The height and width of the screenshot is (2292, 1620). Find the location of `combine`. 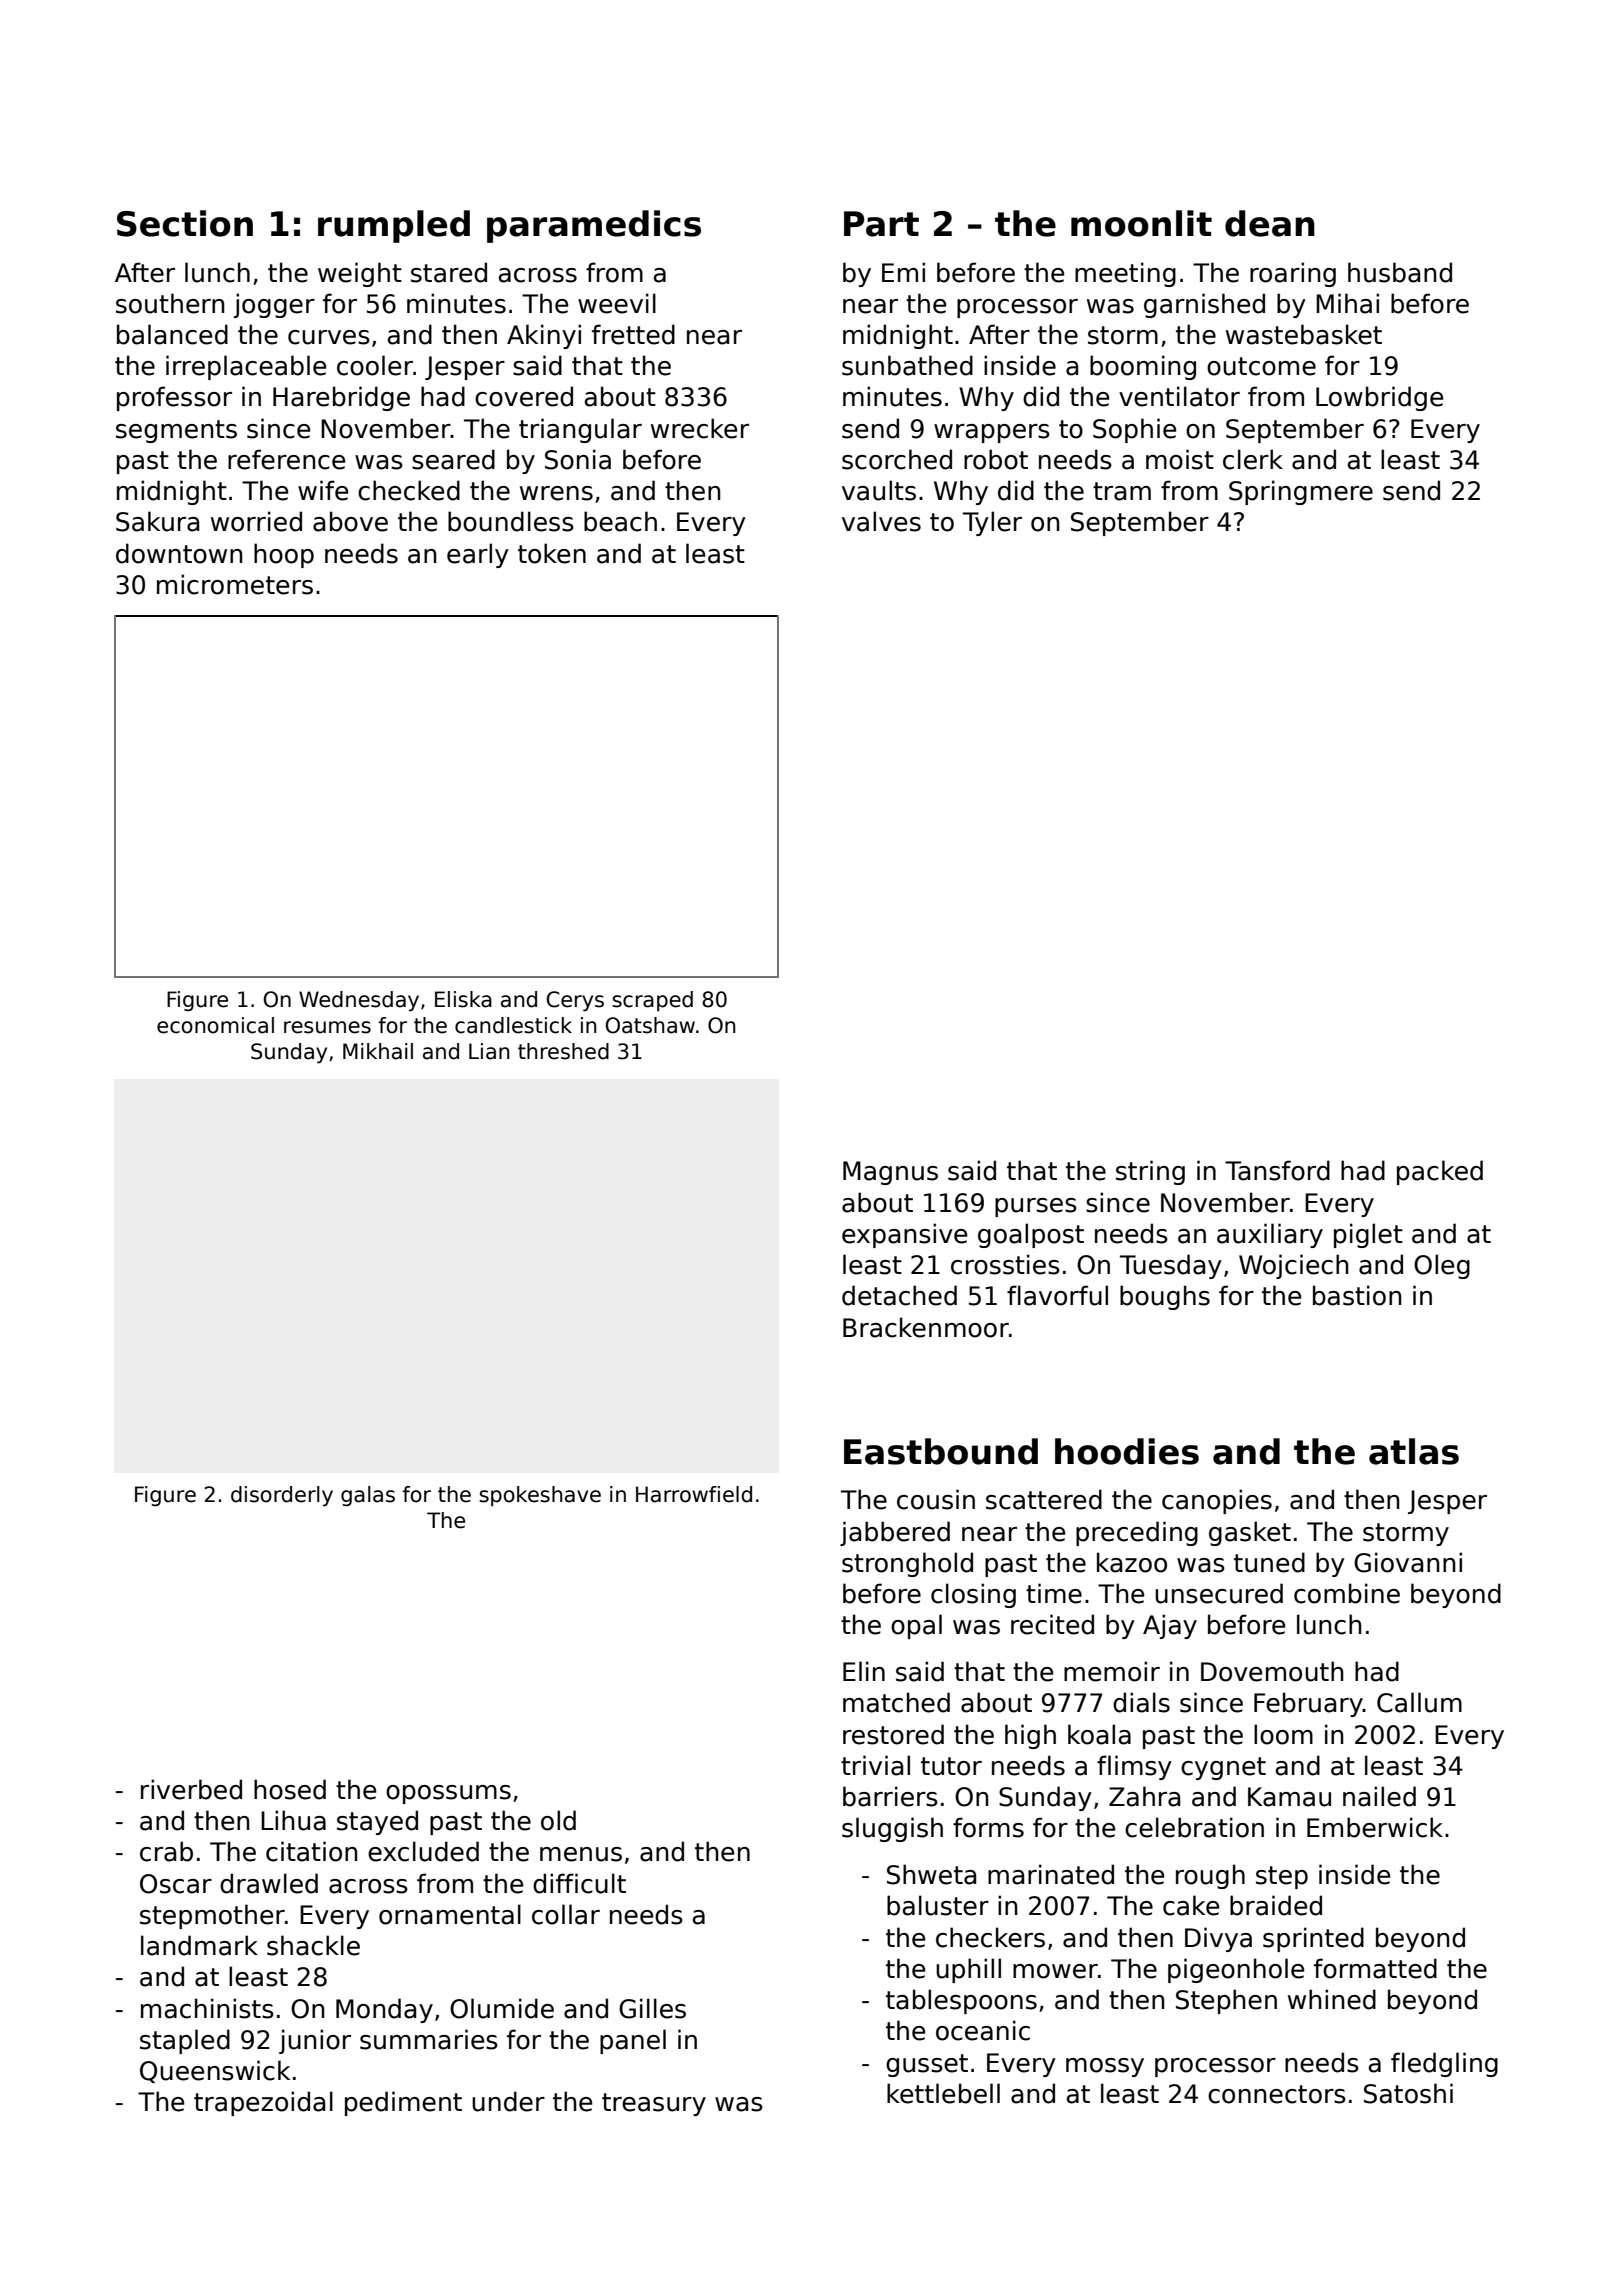

combine is located at coordinates (1347, 1593).
